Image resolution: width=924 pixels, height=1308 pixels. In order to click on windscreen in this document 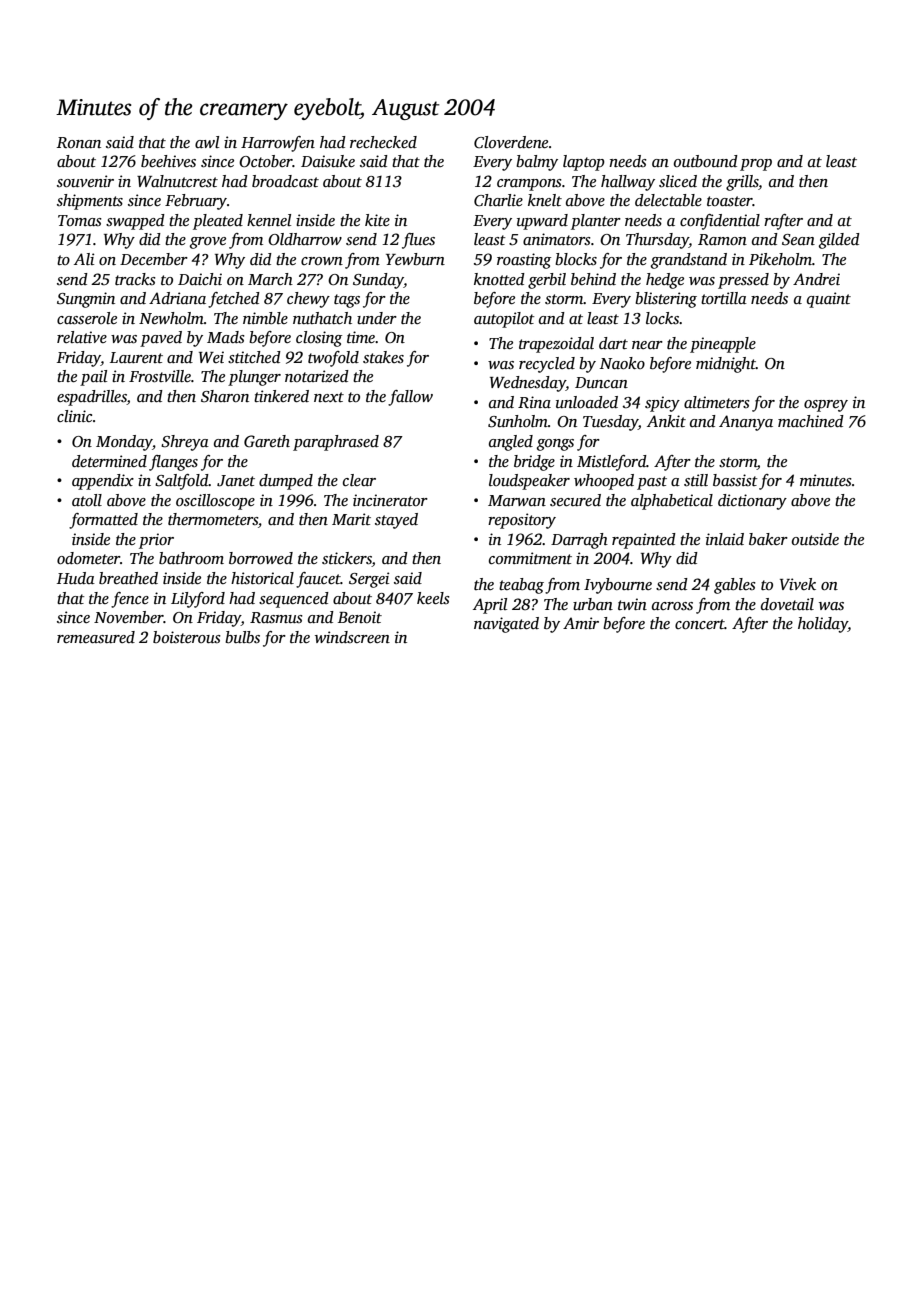, I will do `click(352, 637)`.
